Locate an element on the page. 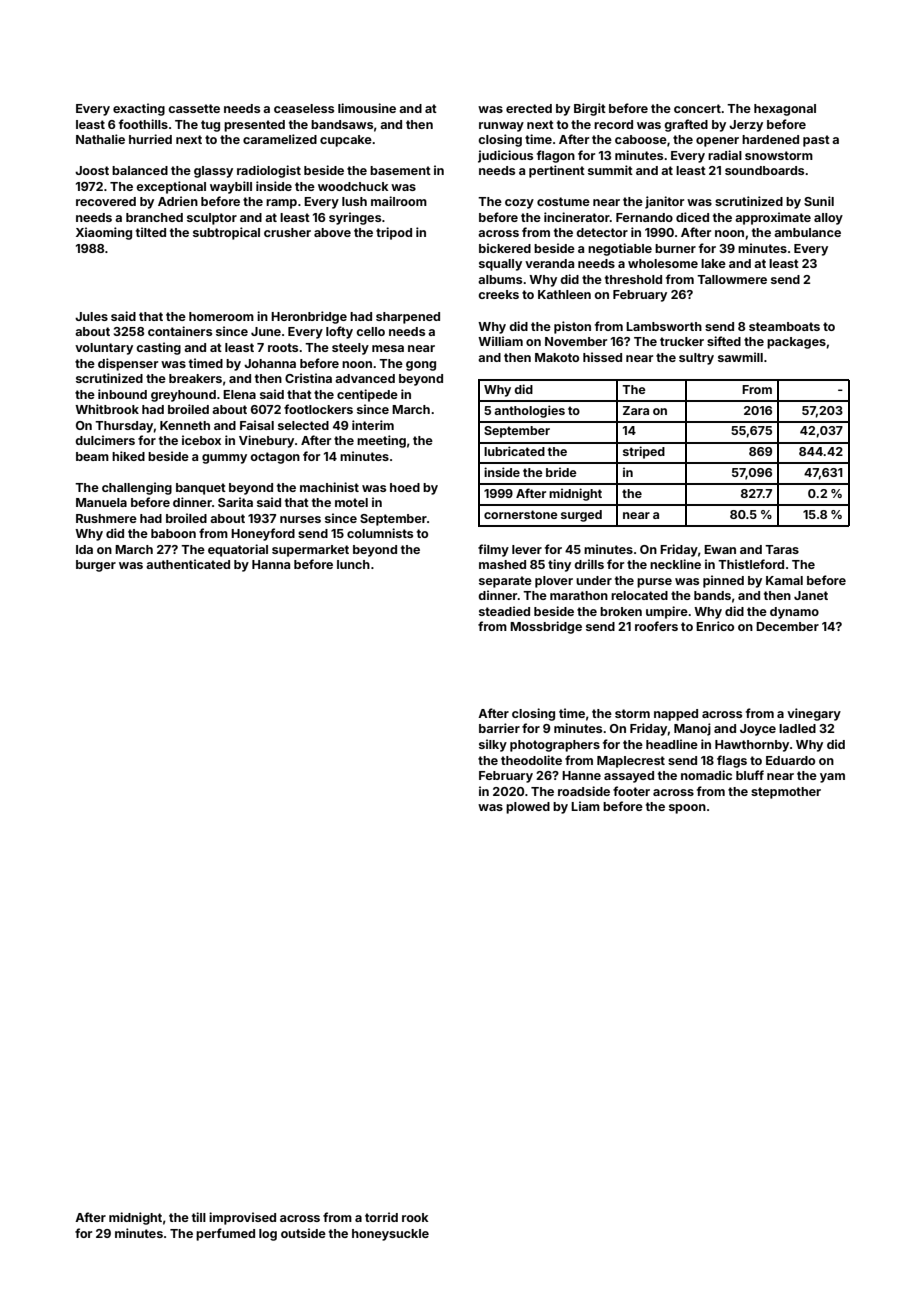 Image resolution: width=924 pixels, height=1308 pixels. packages is located at coordinates (796, 343).
